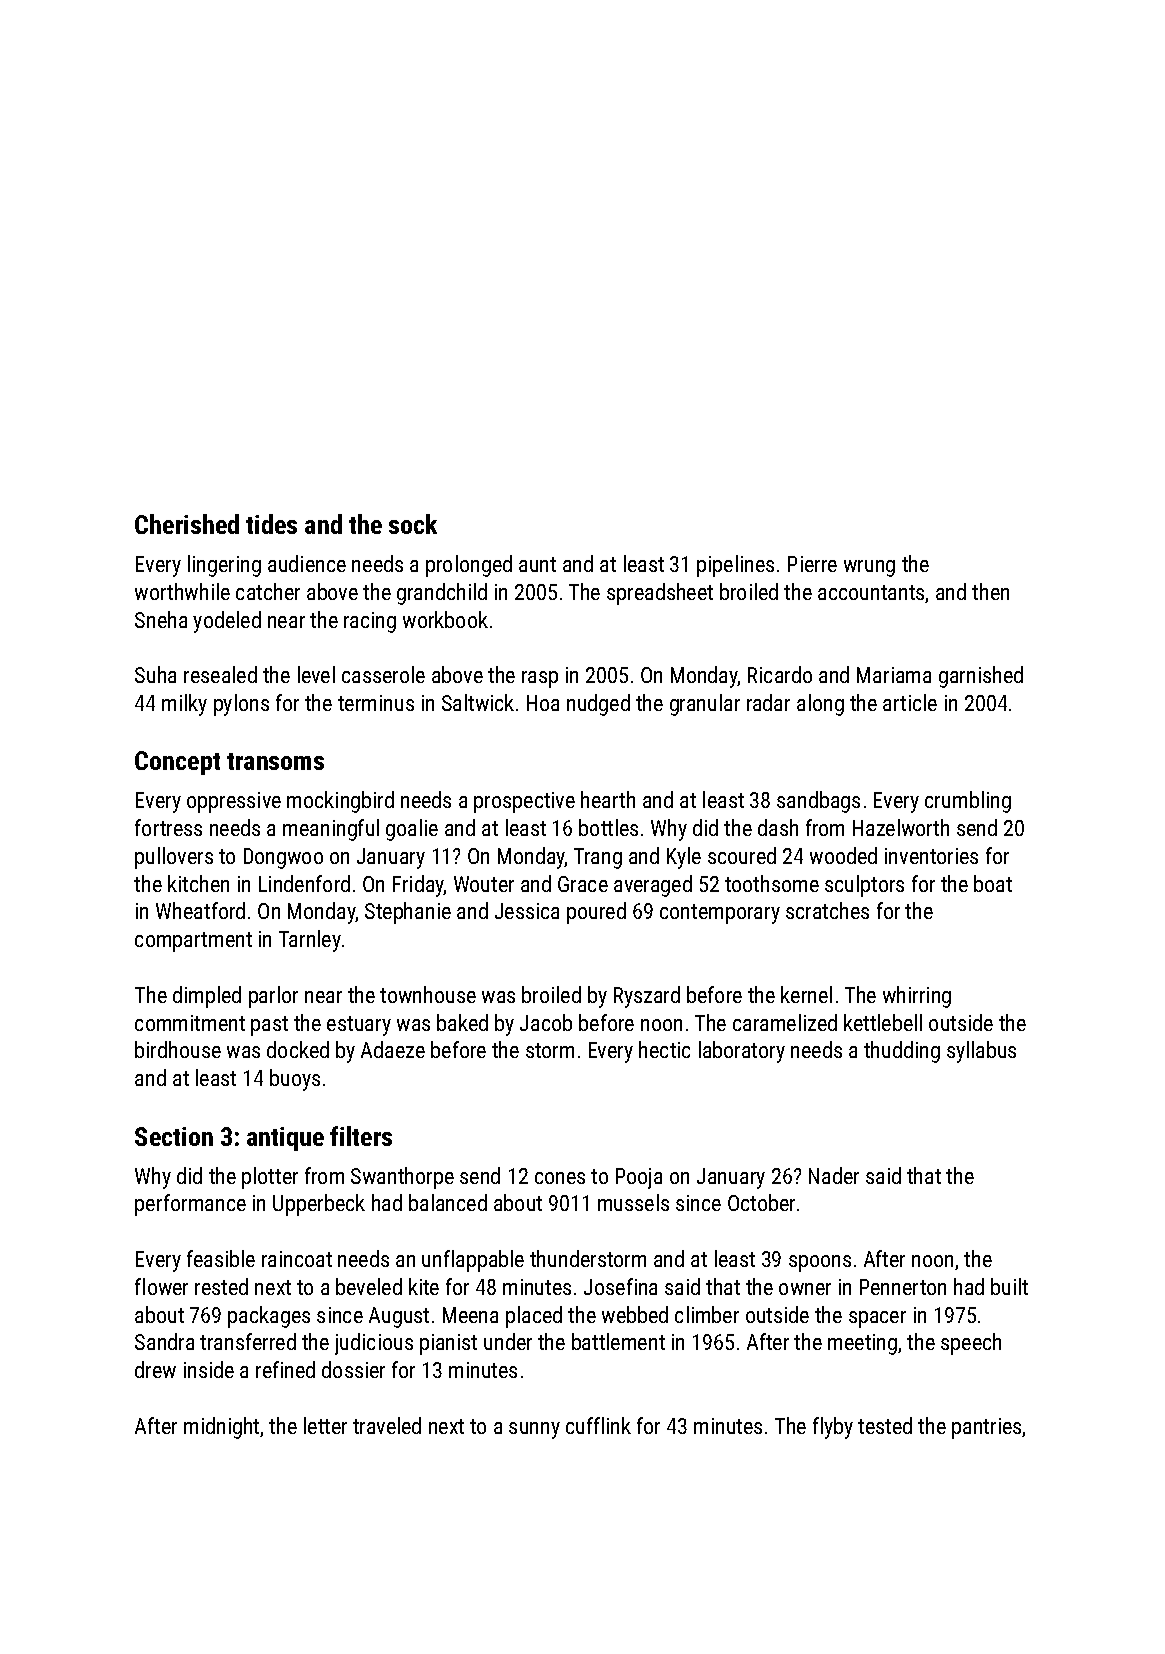 This screenshot has height=1654, width=1165. What do you see at coordinates (653, 886) in the screenshot?
I see `averaged` at bounding box center [653, 886].
